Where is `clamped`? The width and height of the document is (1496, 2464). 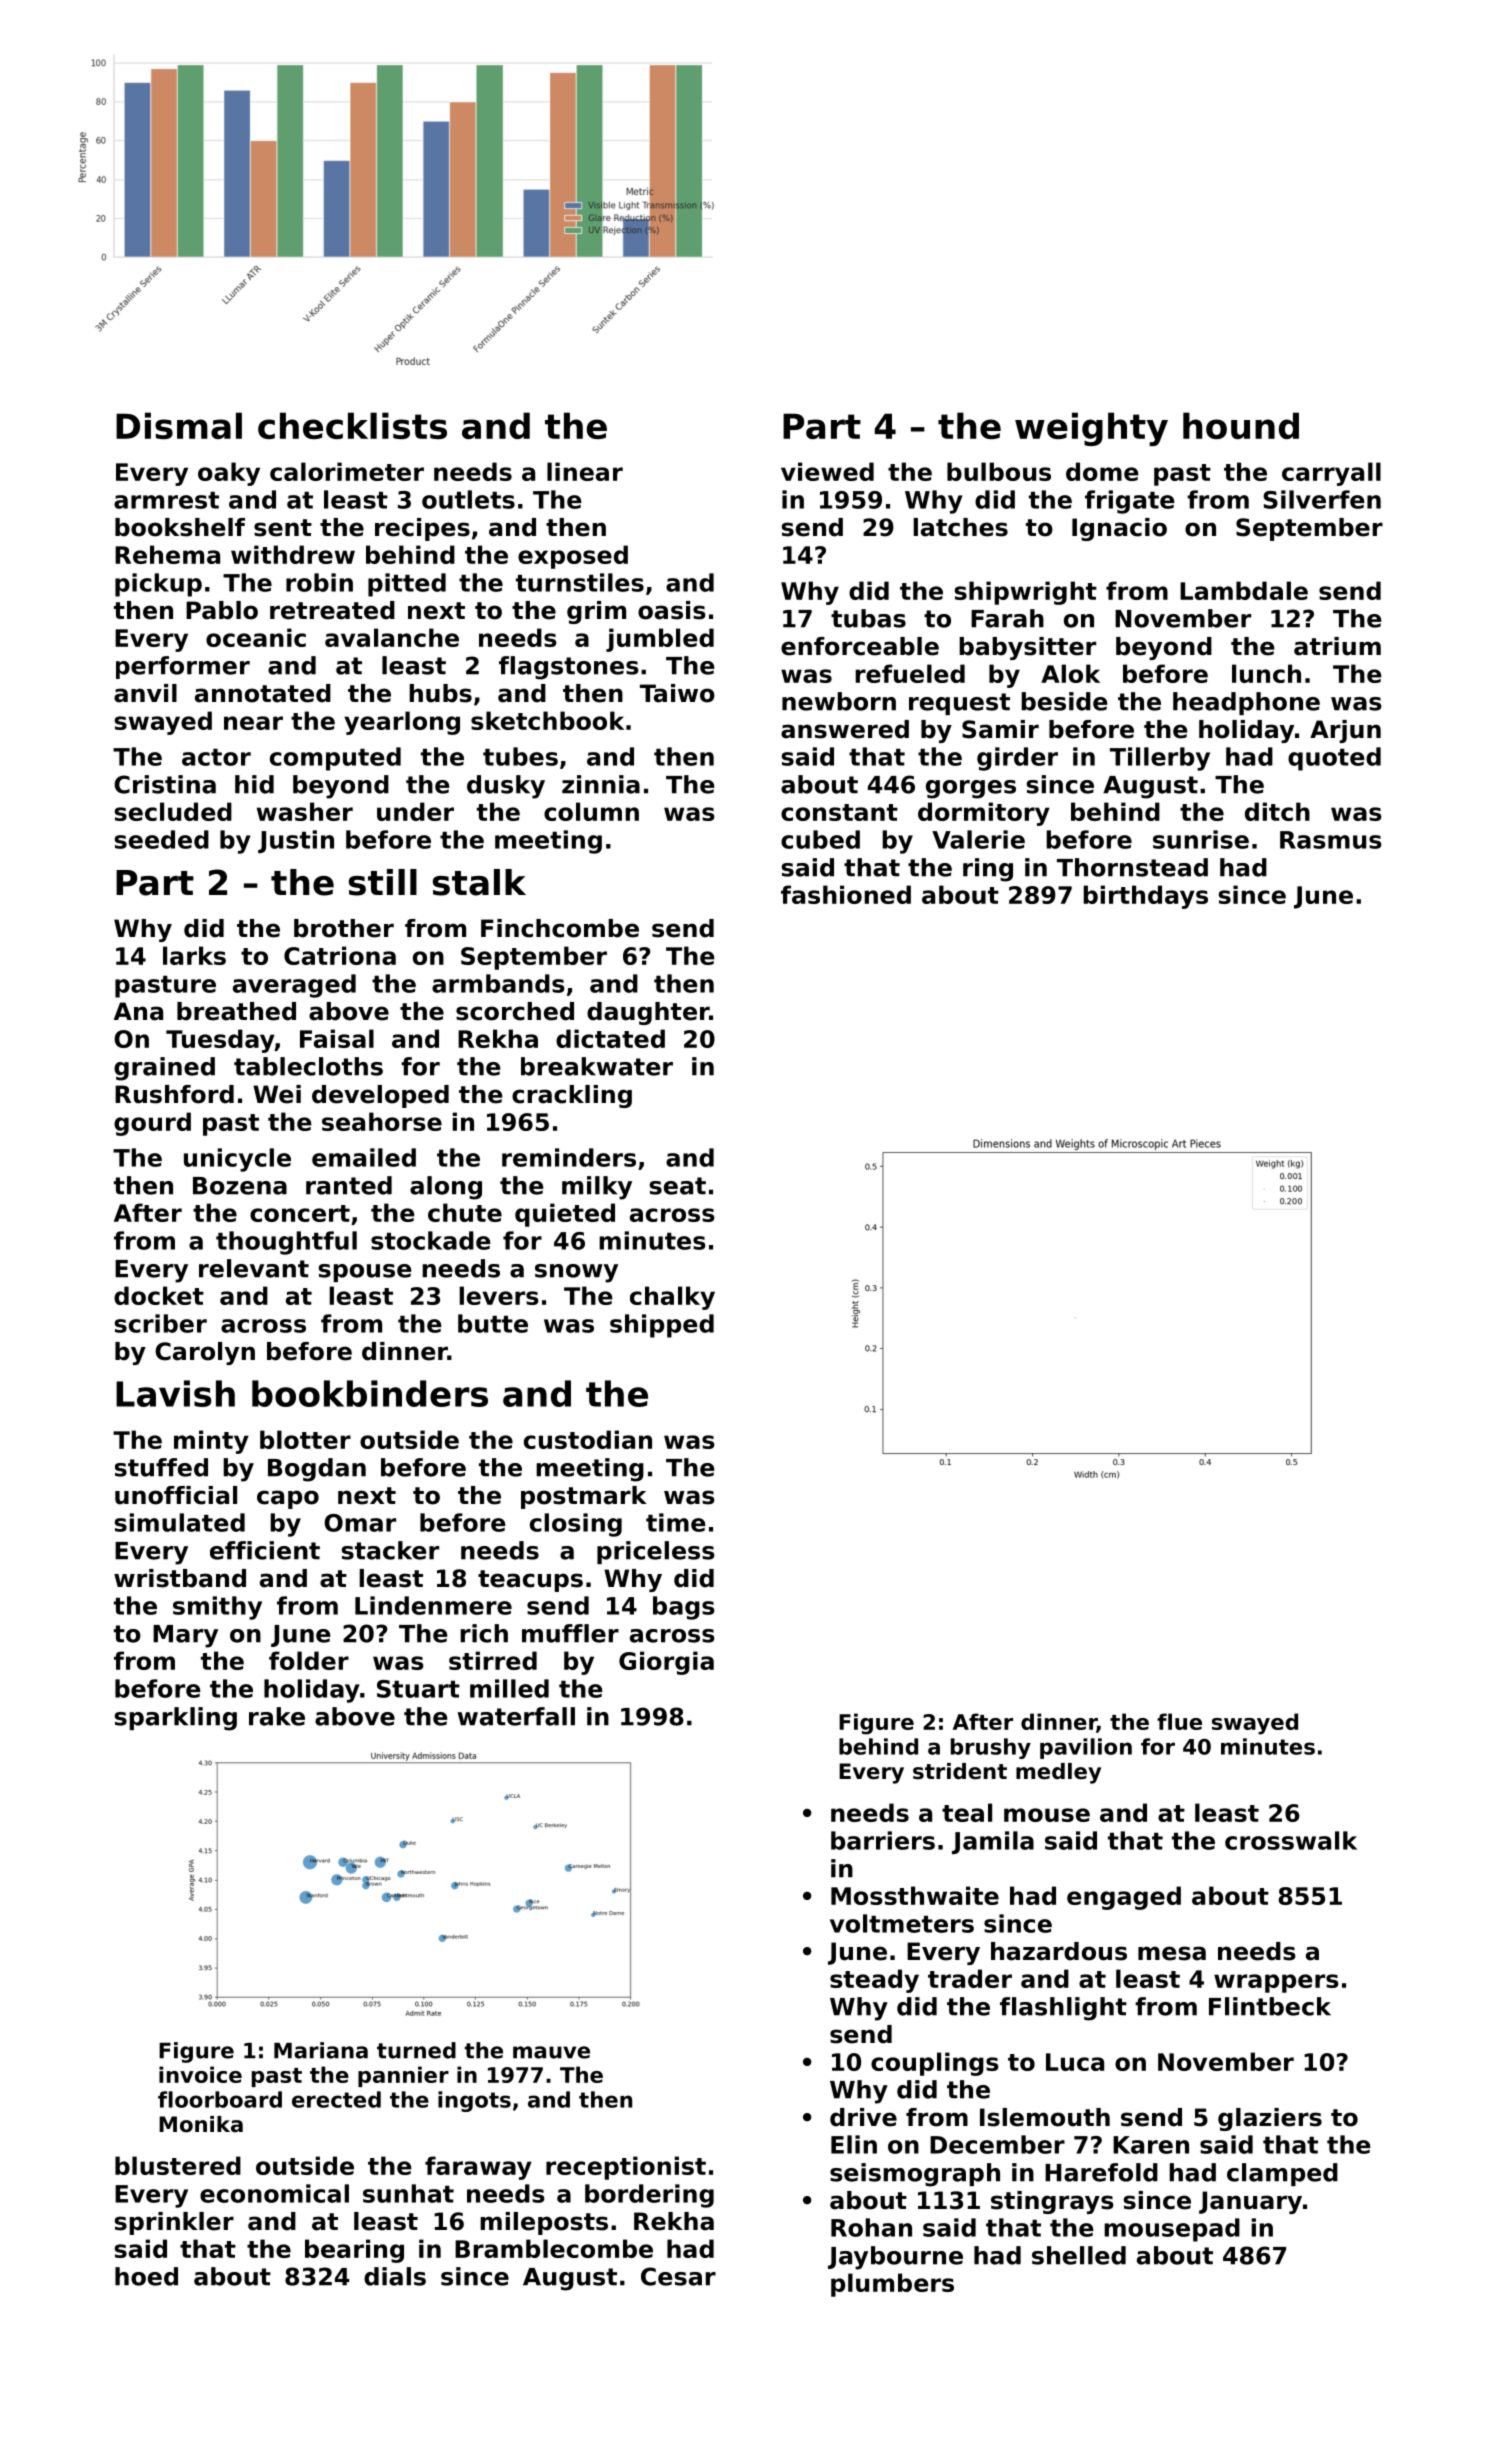
clamped is located at coordinates (1282, 2174).
